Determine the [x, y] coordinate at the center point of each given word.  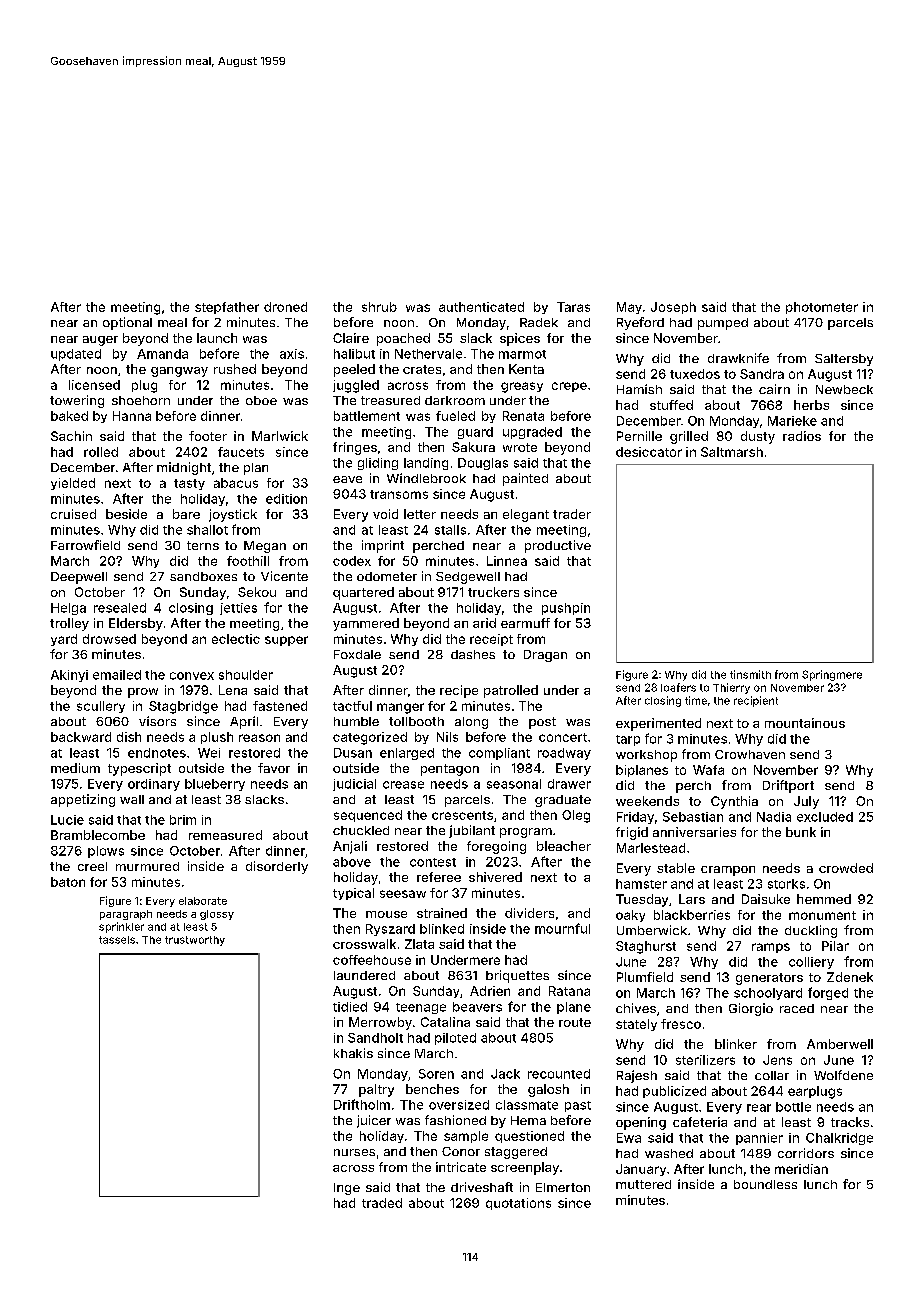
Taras [573, 307]
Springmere [832, 675]
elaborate [203, 901]
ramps [771, 948]
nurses [354, 1152]
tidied [350, 1007]
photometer [822, 308]
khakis [353, 1053]
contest [433, 862]
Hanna [132, 416]
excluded [825, 817]
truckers [493, 592]
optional [127, 323]
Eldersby [136, 624]
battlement [367, 416]
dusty [758, 437]
